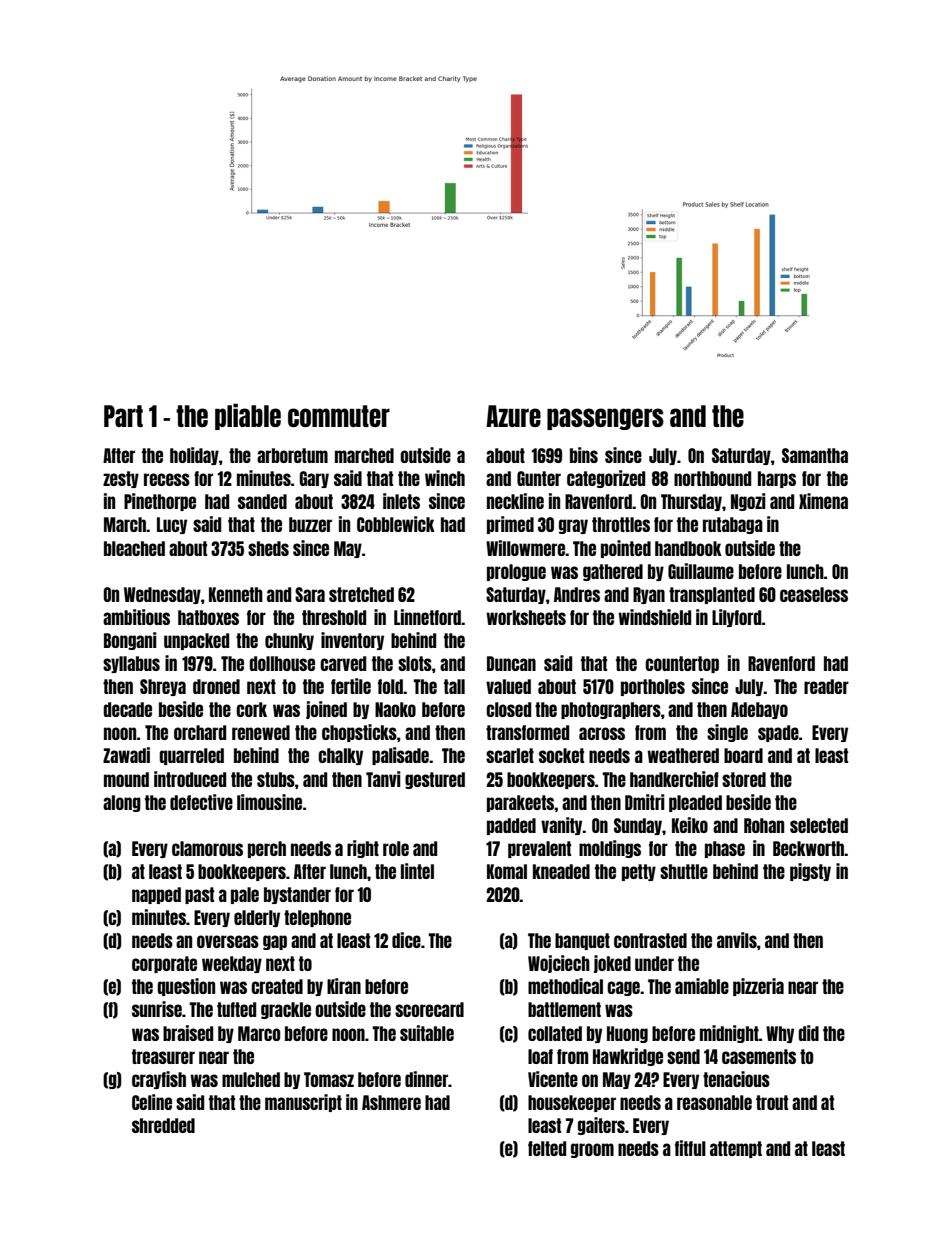  What do you see at coordinates (623, 988) in the screenshot?
I see `cage` at bounding box center [623, 988].
